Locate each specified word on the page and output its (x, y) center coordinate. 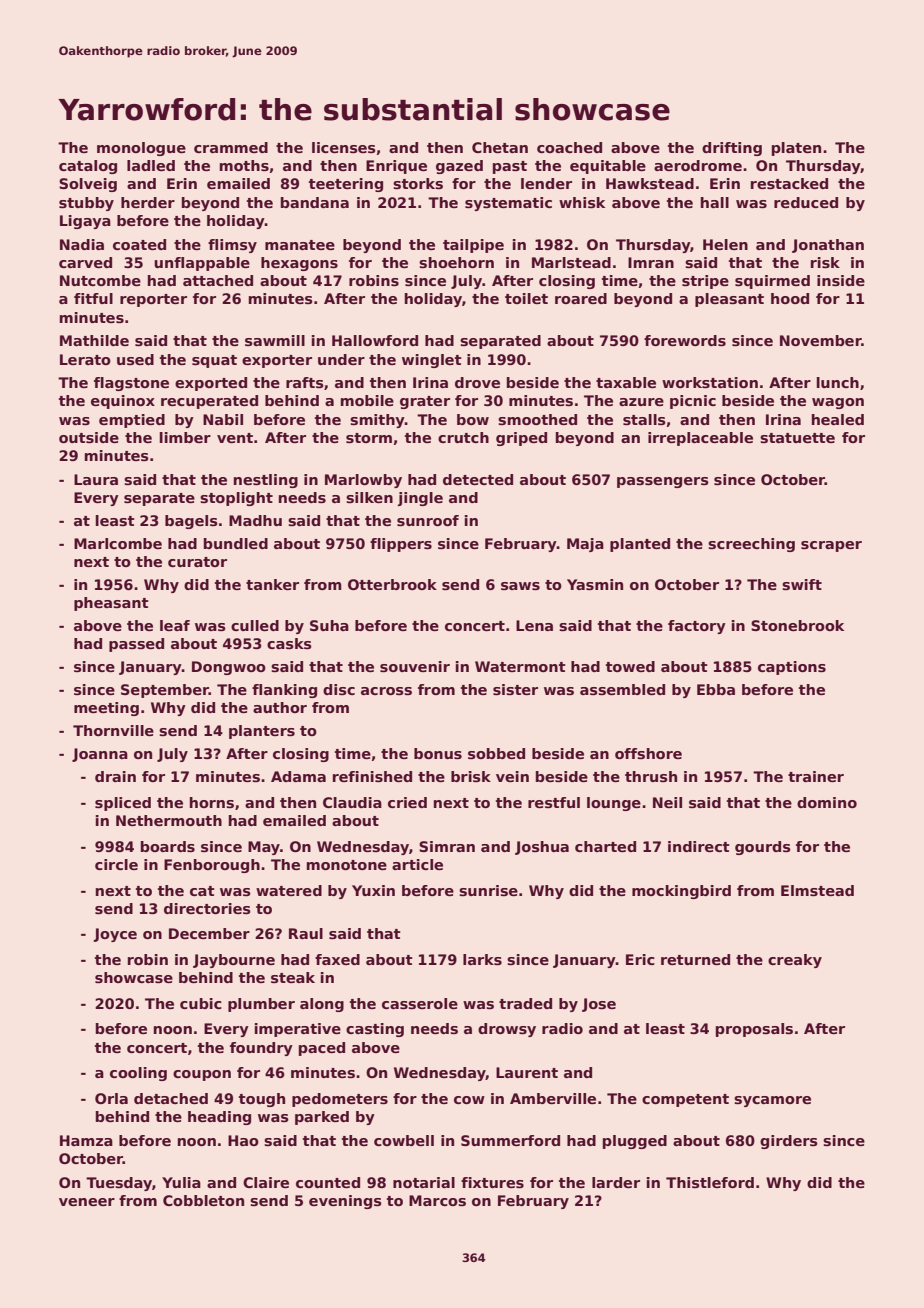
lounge (614, 804)
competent (685, 1100)
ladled (151, 165)
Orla (111, 1098)
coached (569, 147)
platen (796, 149)
